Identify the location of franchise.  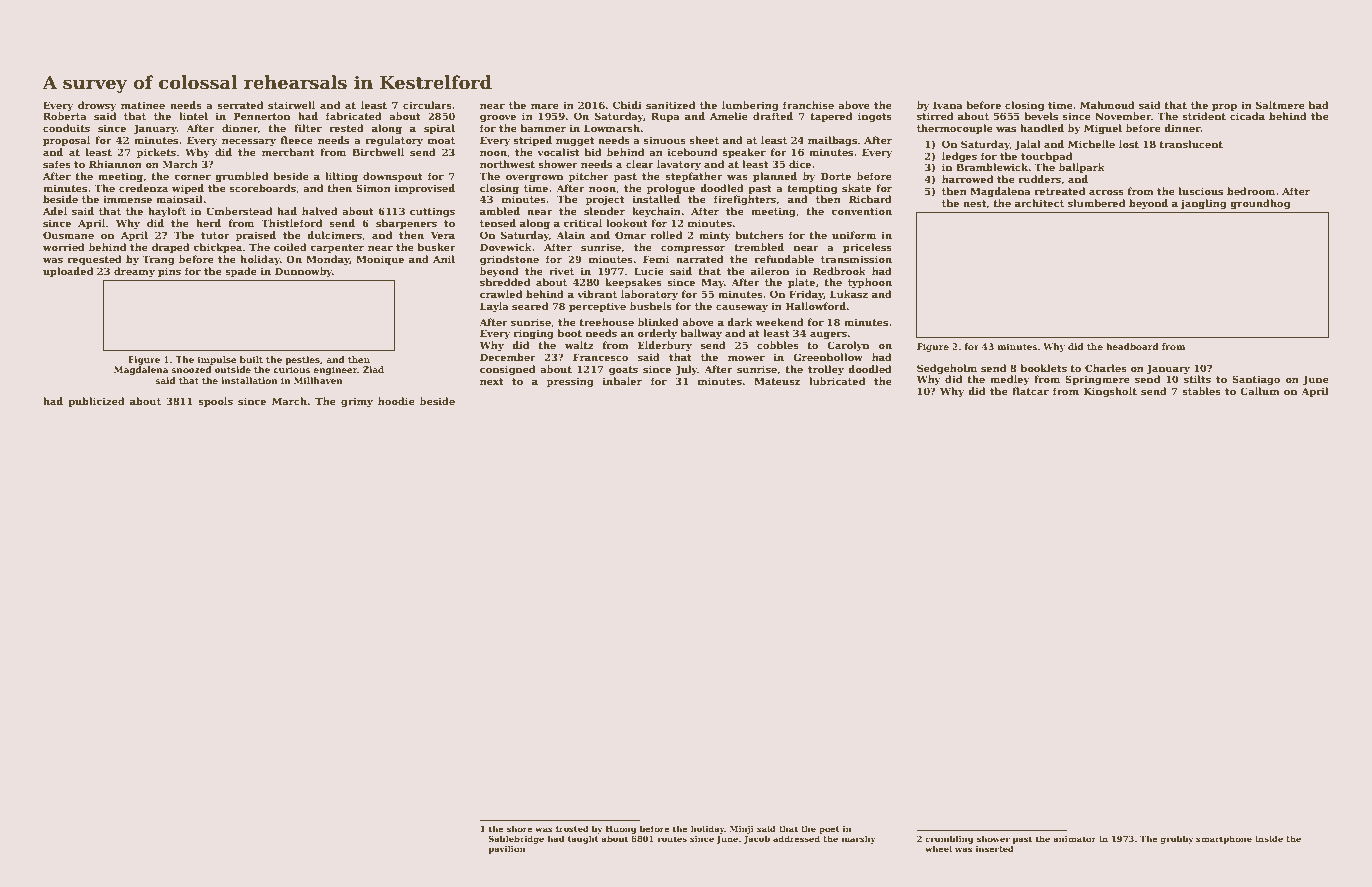
(808, 105).
